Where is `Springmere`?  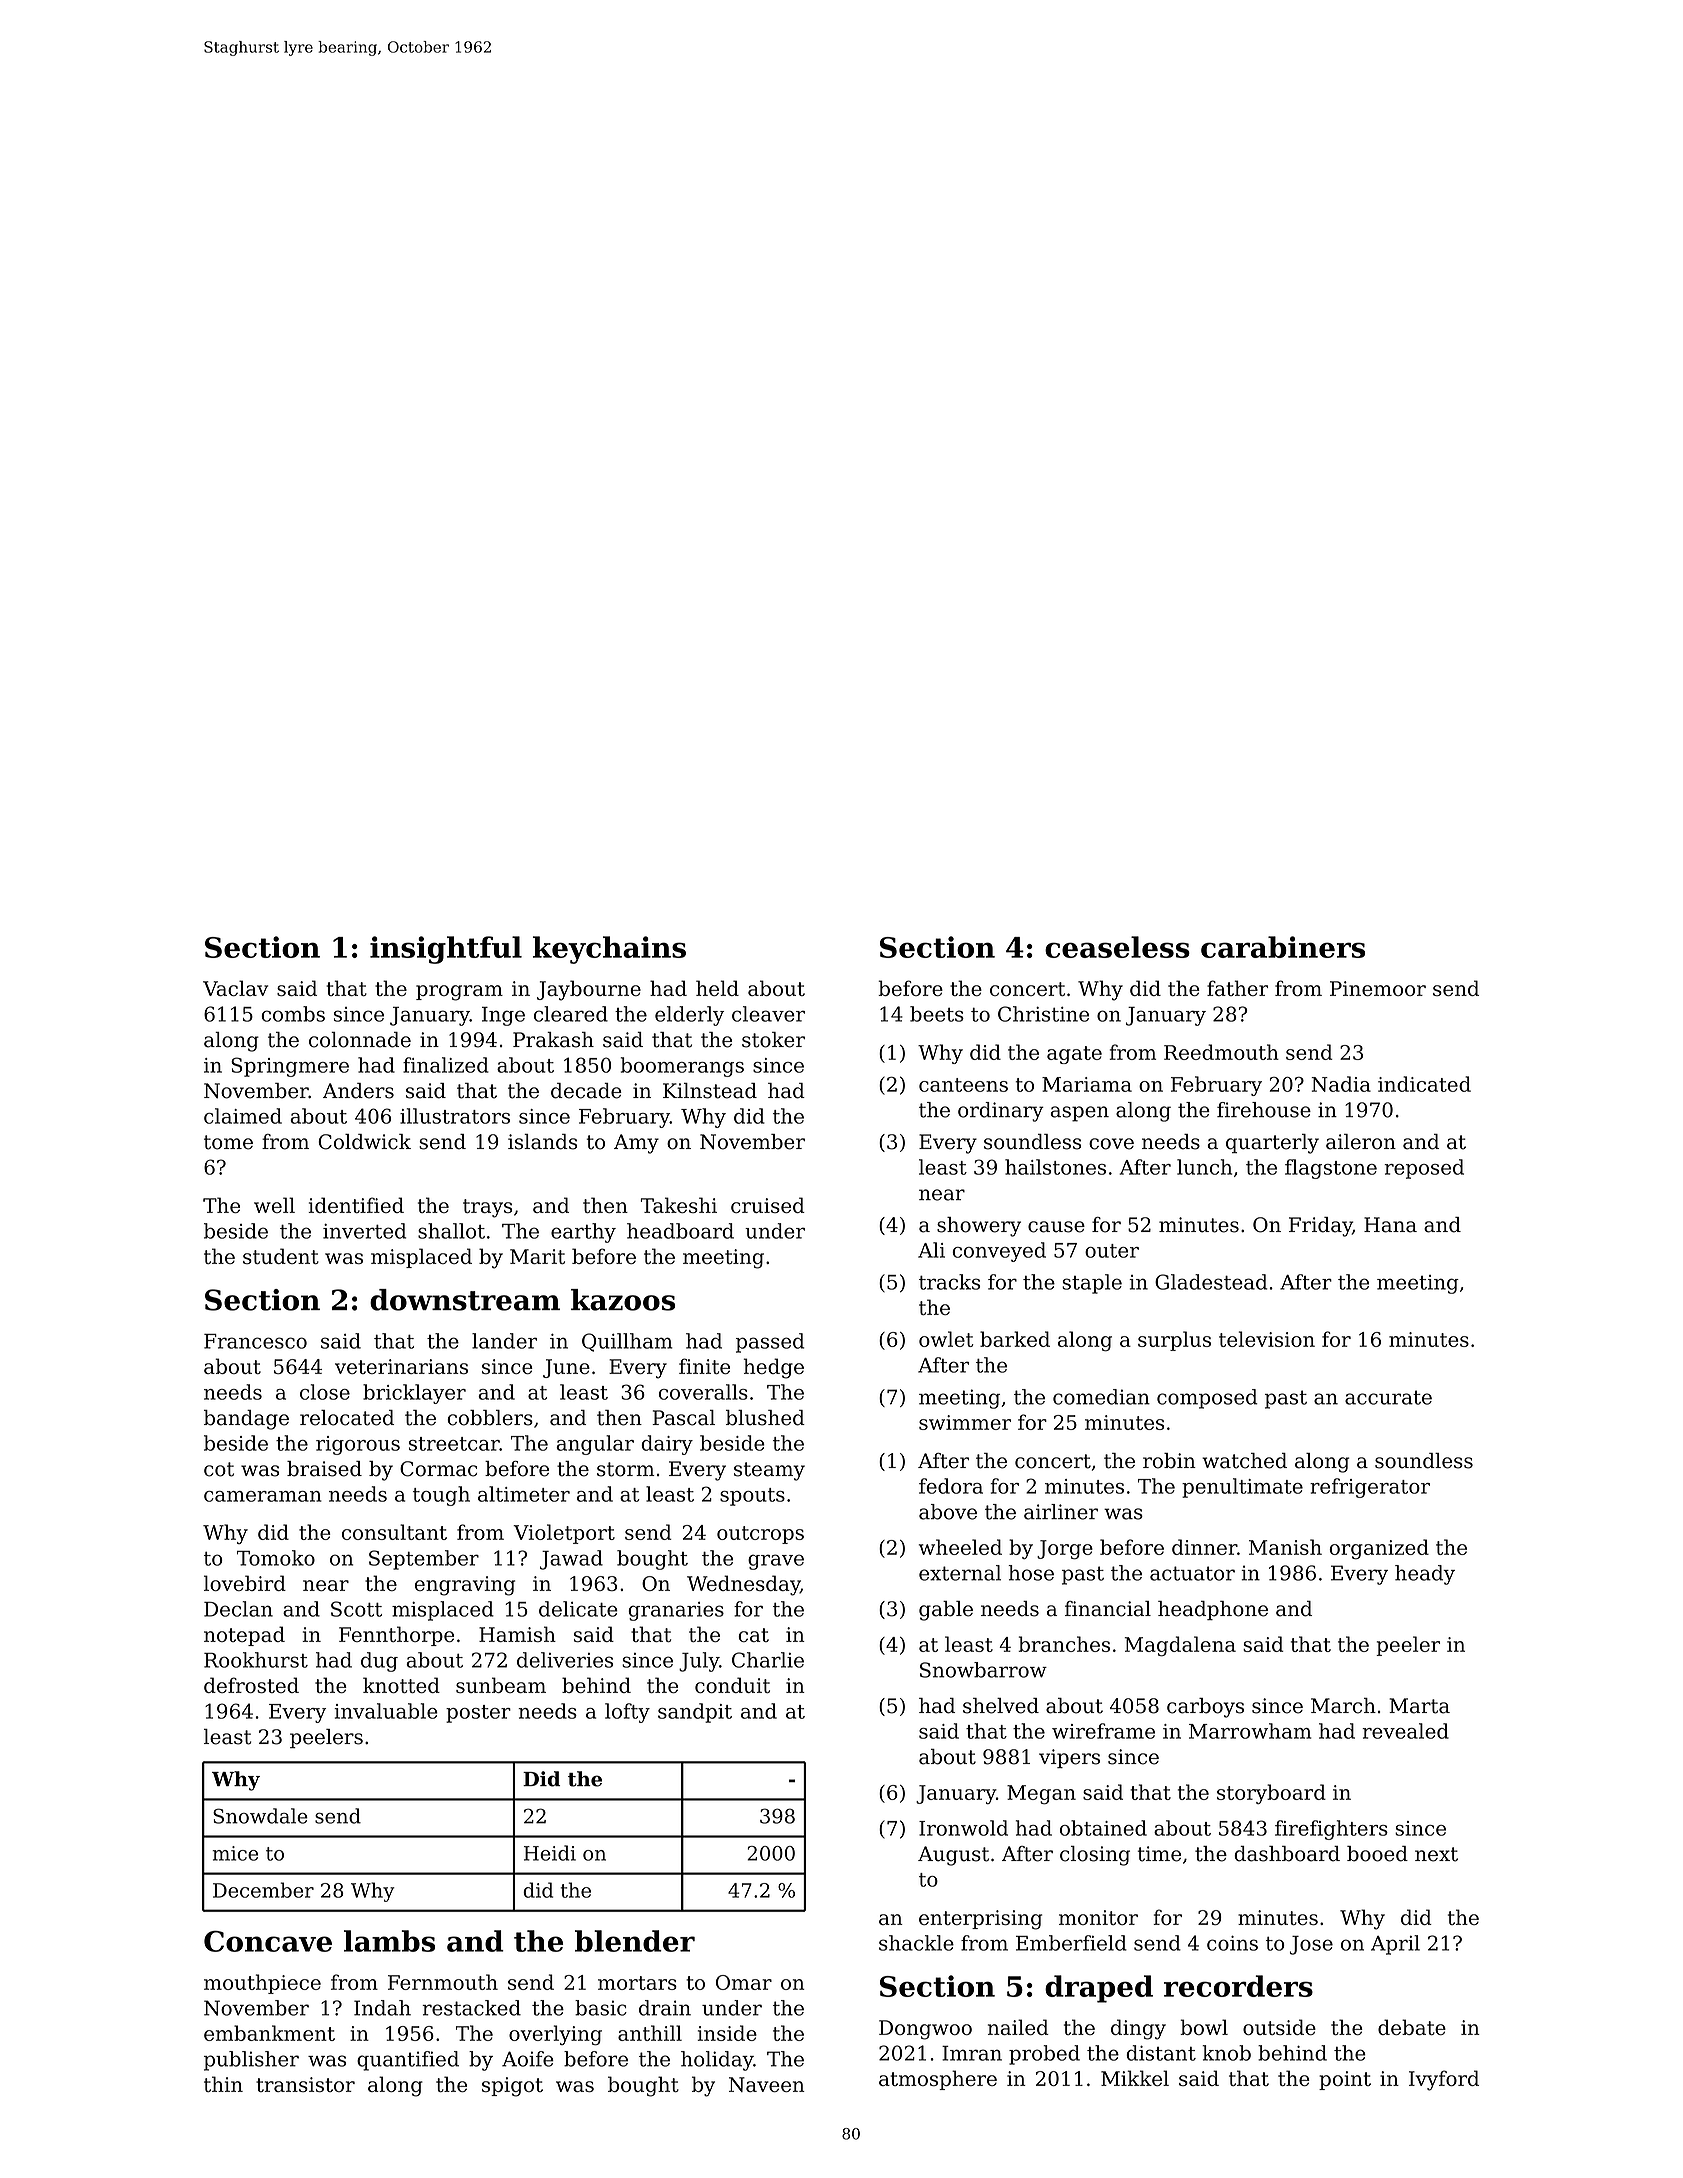 Springmere is located at coordinates (290, 1067).
